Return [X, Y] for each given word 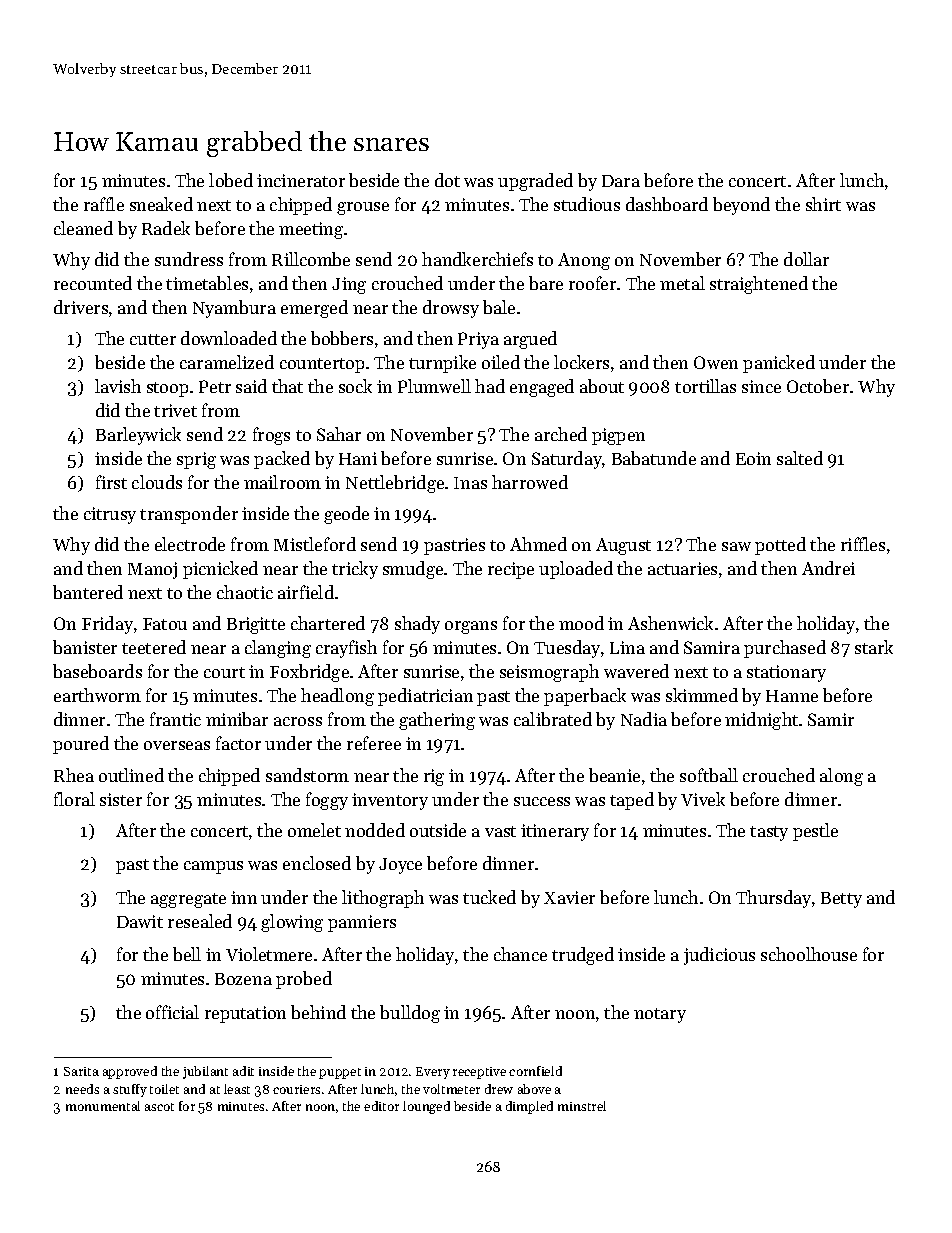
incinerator [301, 180]
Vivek [703, 799]
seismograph [549, 673]
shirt [823, 204]
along [841, 777]
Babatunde [654, 458]
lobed [231, 180]
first [111, 482]
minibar [237, 719]
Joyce [400, 866]
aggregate [188, 900]
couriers [296, 1089]
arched [561, 434]
